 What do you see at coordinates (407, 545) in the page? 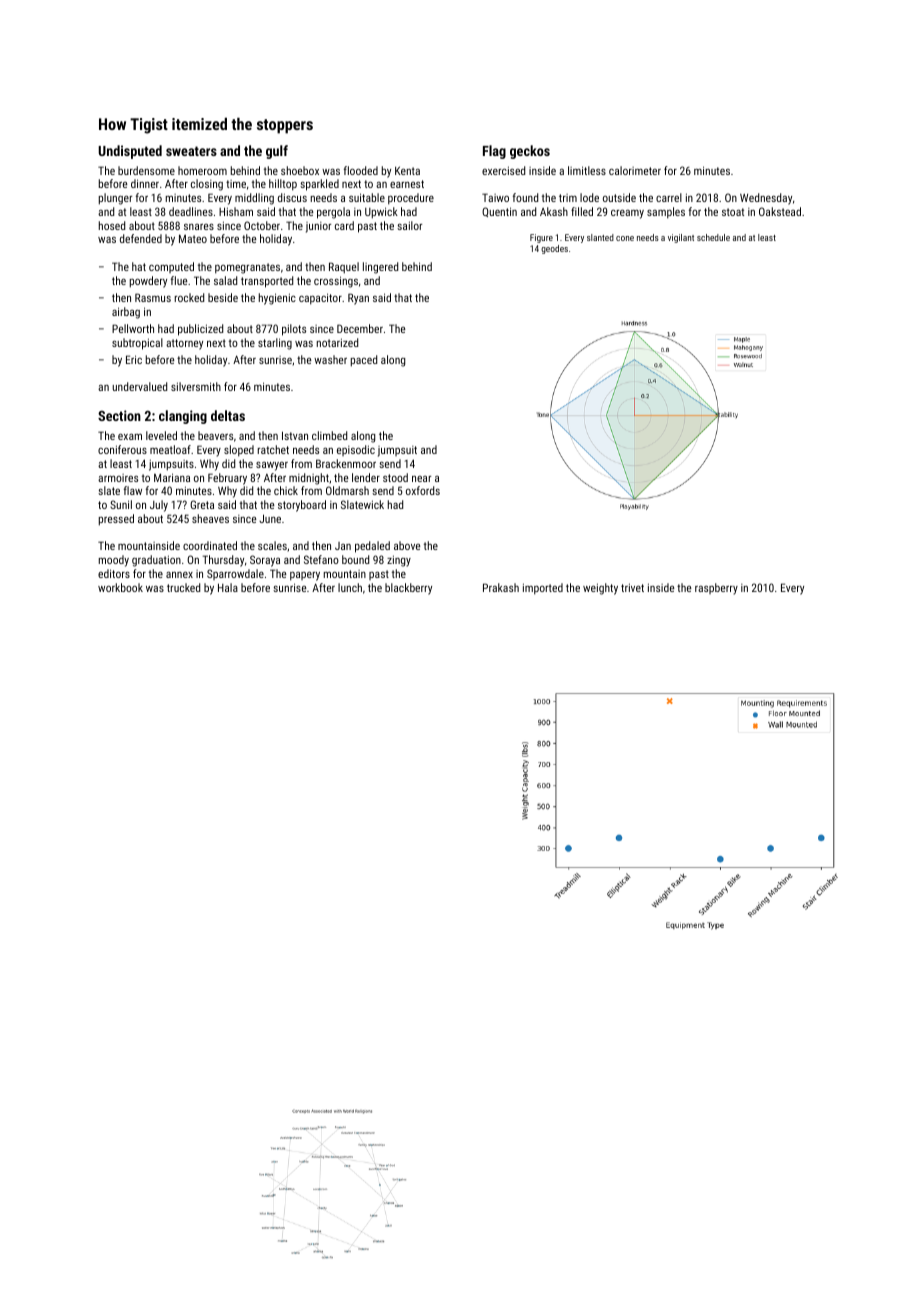
I see `above` at bounding box center [407, 545].
